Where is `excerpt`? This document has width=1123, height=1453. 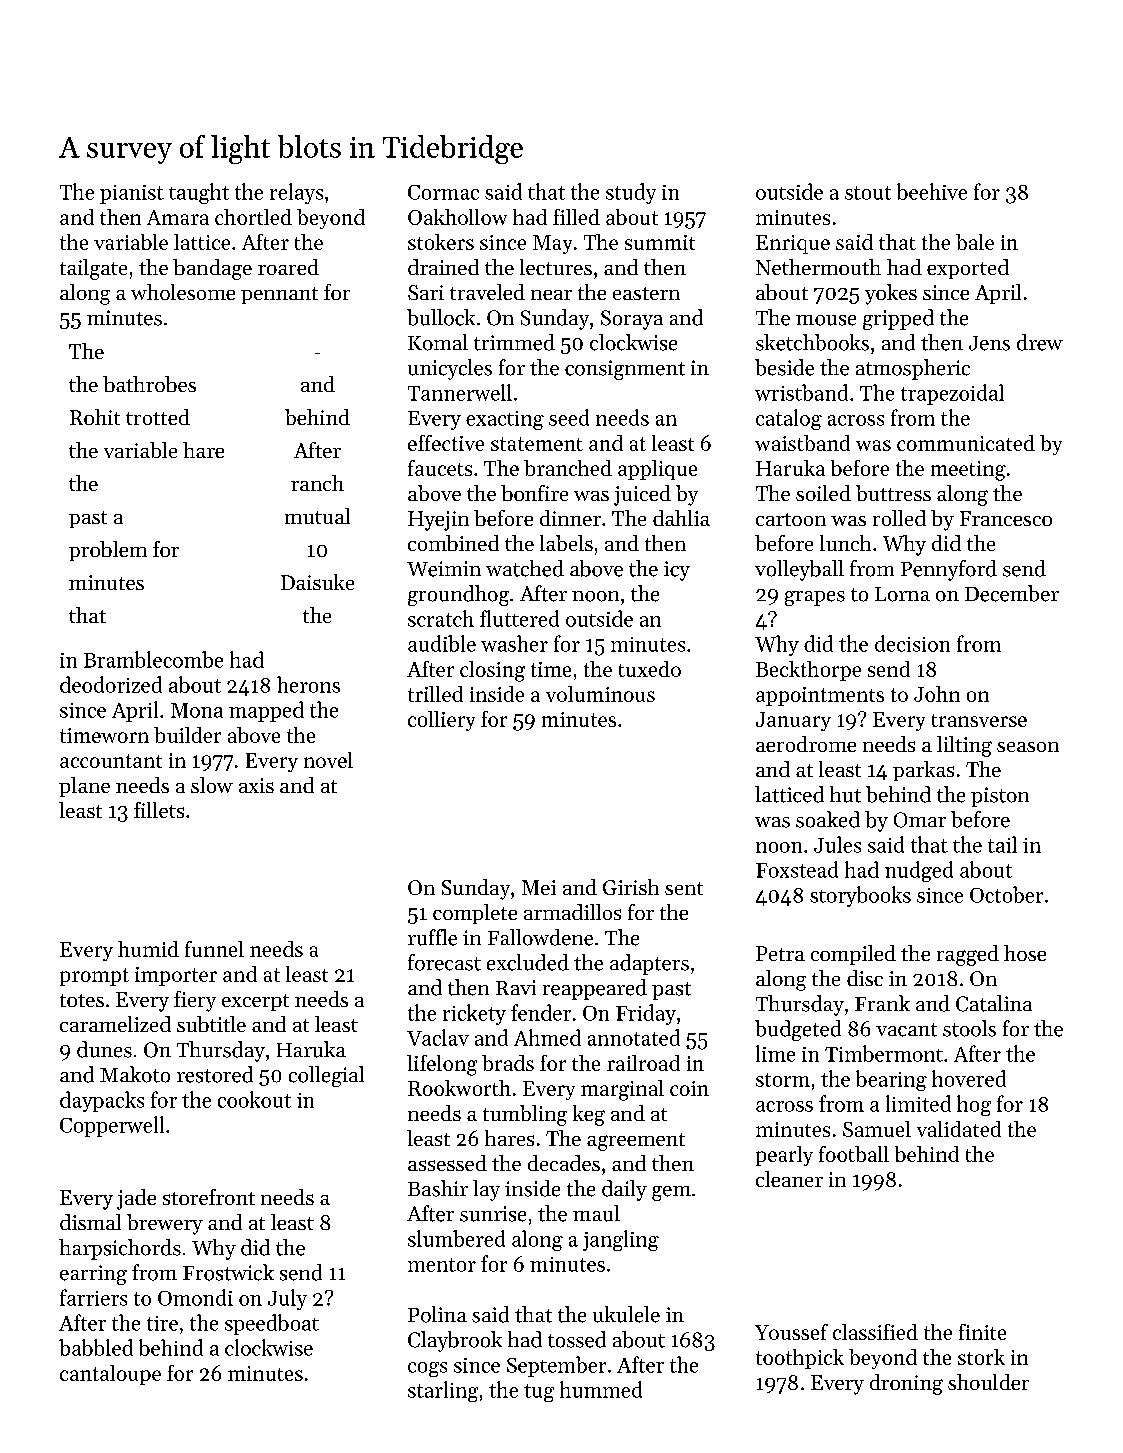 excerpt is located at coordinates (255, 1002).
